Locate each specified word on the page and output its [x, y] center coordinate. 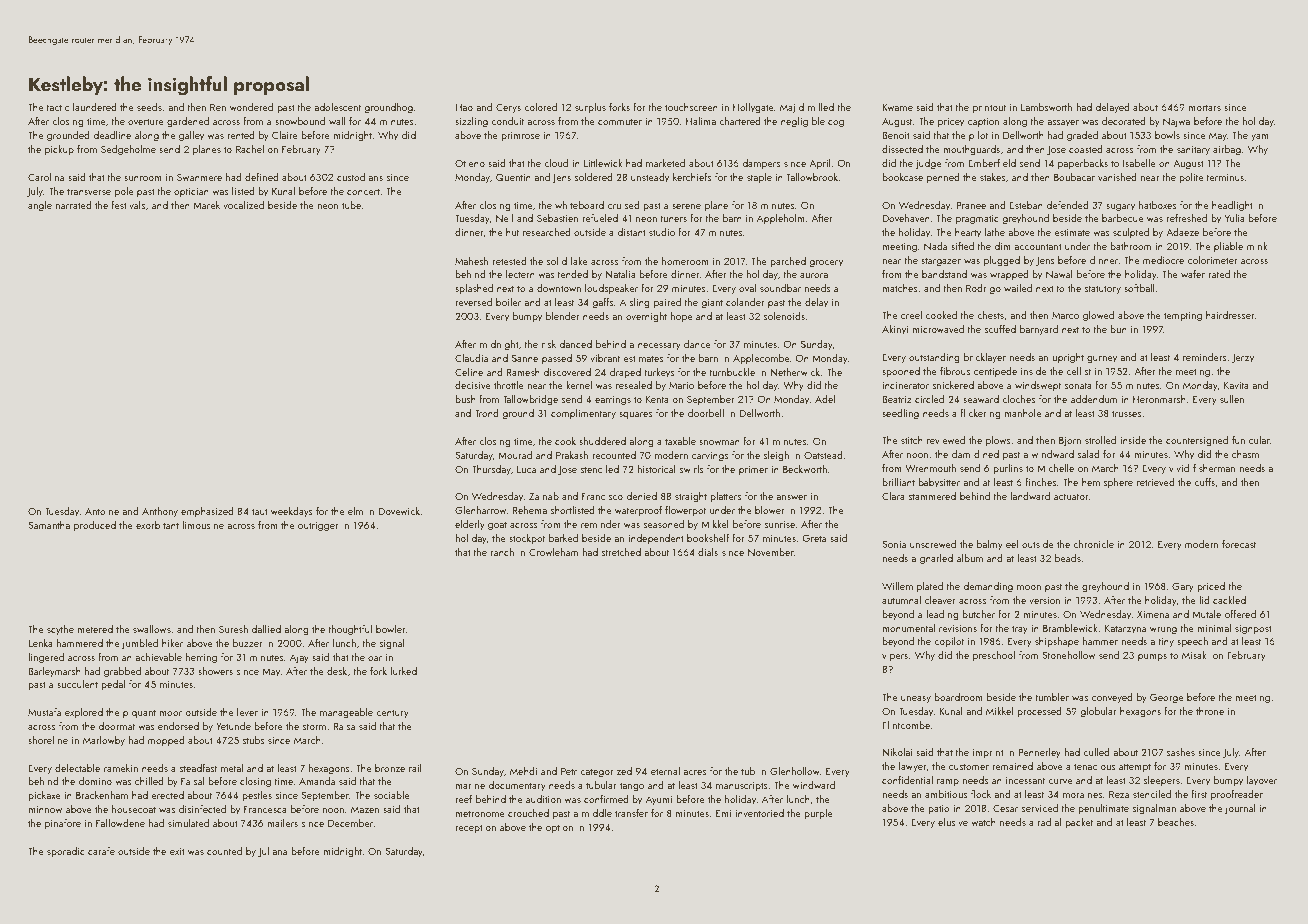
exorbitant [157, 525]
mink [1257, 246]
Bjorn [1070, 441]
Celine [469, 372]
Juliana [272, 852]
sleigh [776, 456]
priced [1211, 587]
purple [818, 814]
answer [791, 497]
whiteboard [579, 205]
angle [40, 206]
